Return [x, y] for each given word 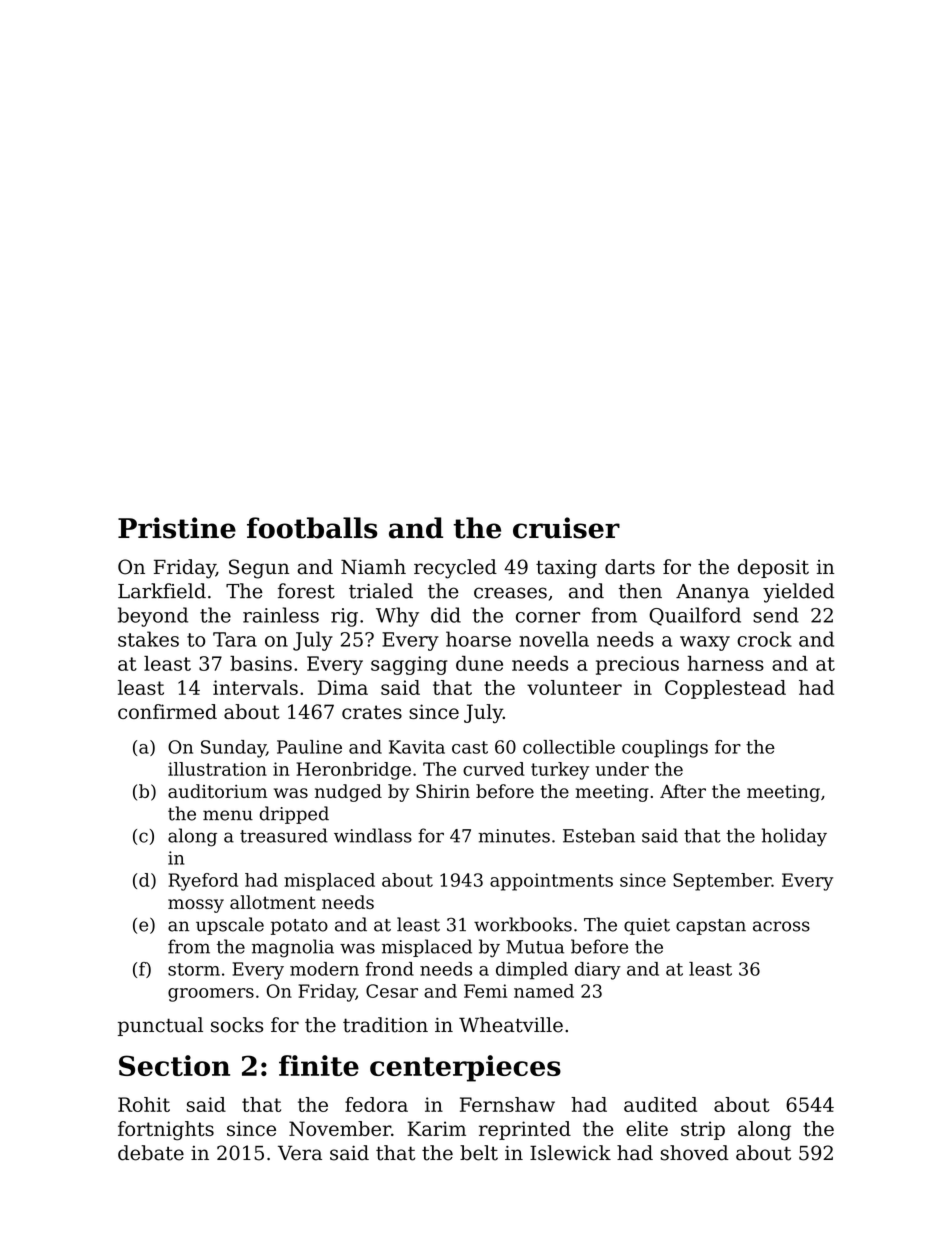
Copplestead [725, 689]
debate [151, 1153]
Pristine [177, 528]
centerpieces [465, 1068]
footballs [312, 528]
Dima [343, 687]
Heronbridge [353, 771]
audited [660, 1104]
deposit [773, 568]
